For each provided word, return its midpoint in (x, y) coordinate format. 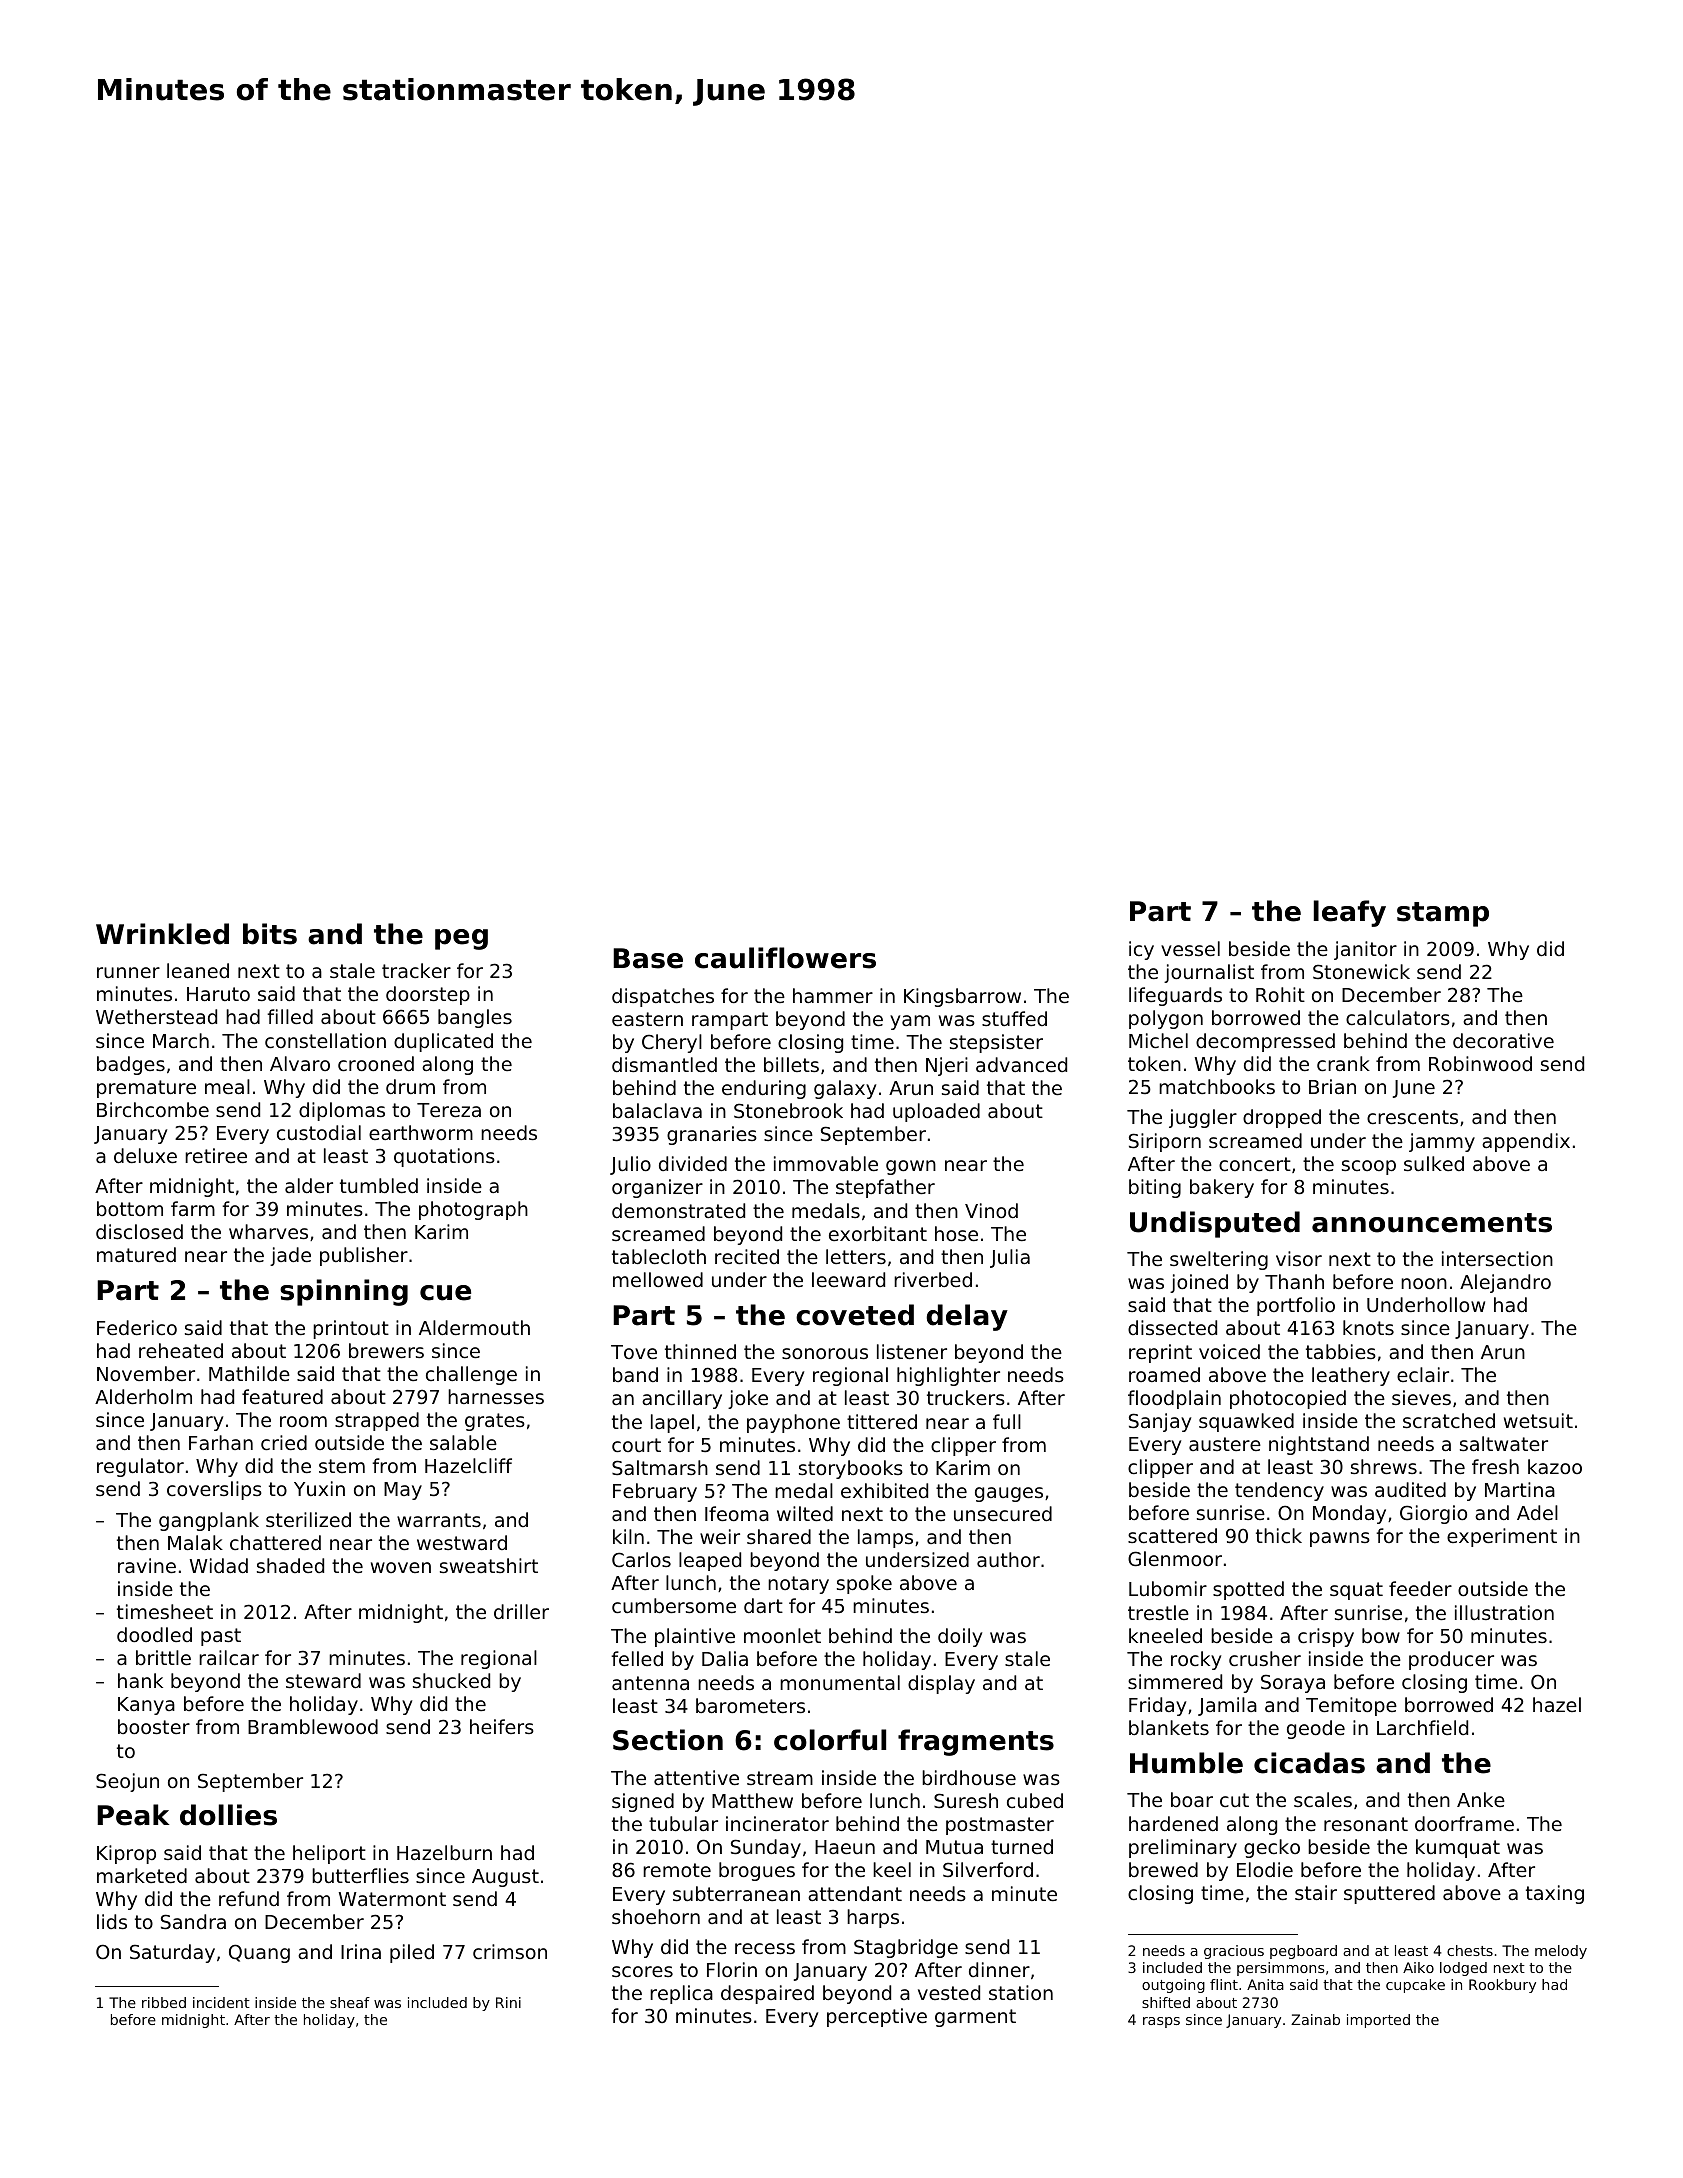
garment (975, 2018)
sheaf (350, 2002)
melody (1561, 1952)
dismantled (664, 1064)
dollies (228, 1815)
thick (1279, 1535)
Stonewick (1361, 971)
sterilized (308, 1519)
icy (1141, 950)
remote (677, 1870)
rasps (1161, 2022)
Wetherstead (156, 1016)
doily (960, 1637)
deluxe (145, 1155)
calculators (1398, 1017)
